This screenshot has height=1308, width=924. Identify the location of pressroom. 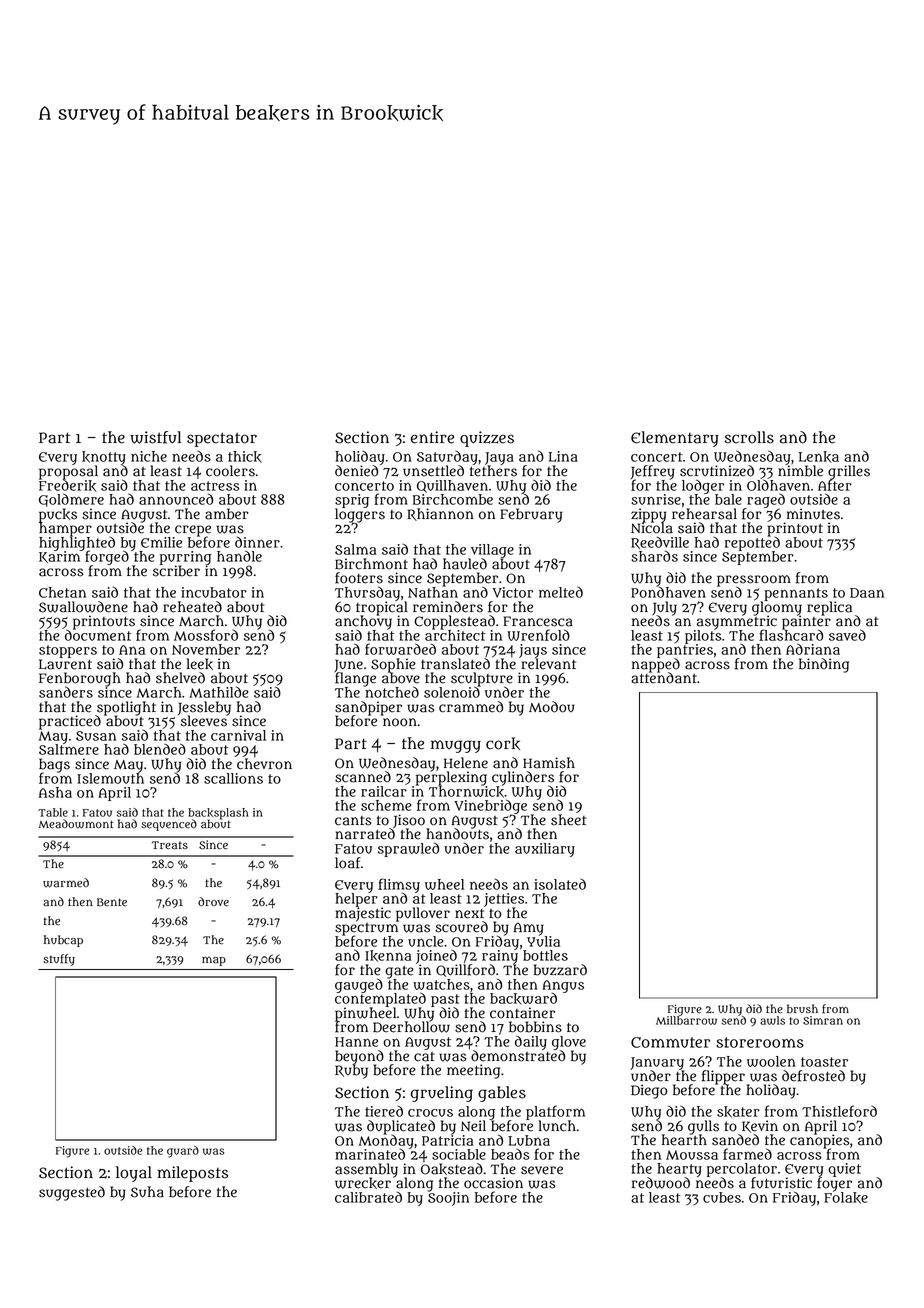
(754, 581).
